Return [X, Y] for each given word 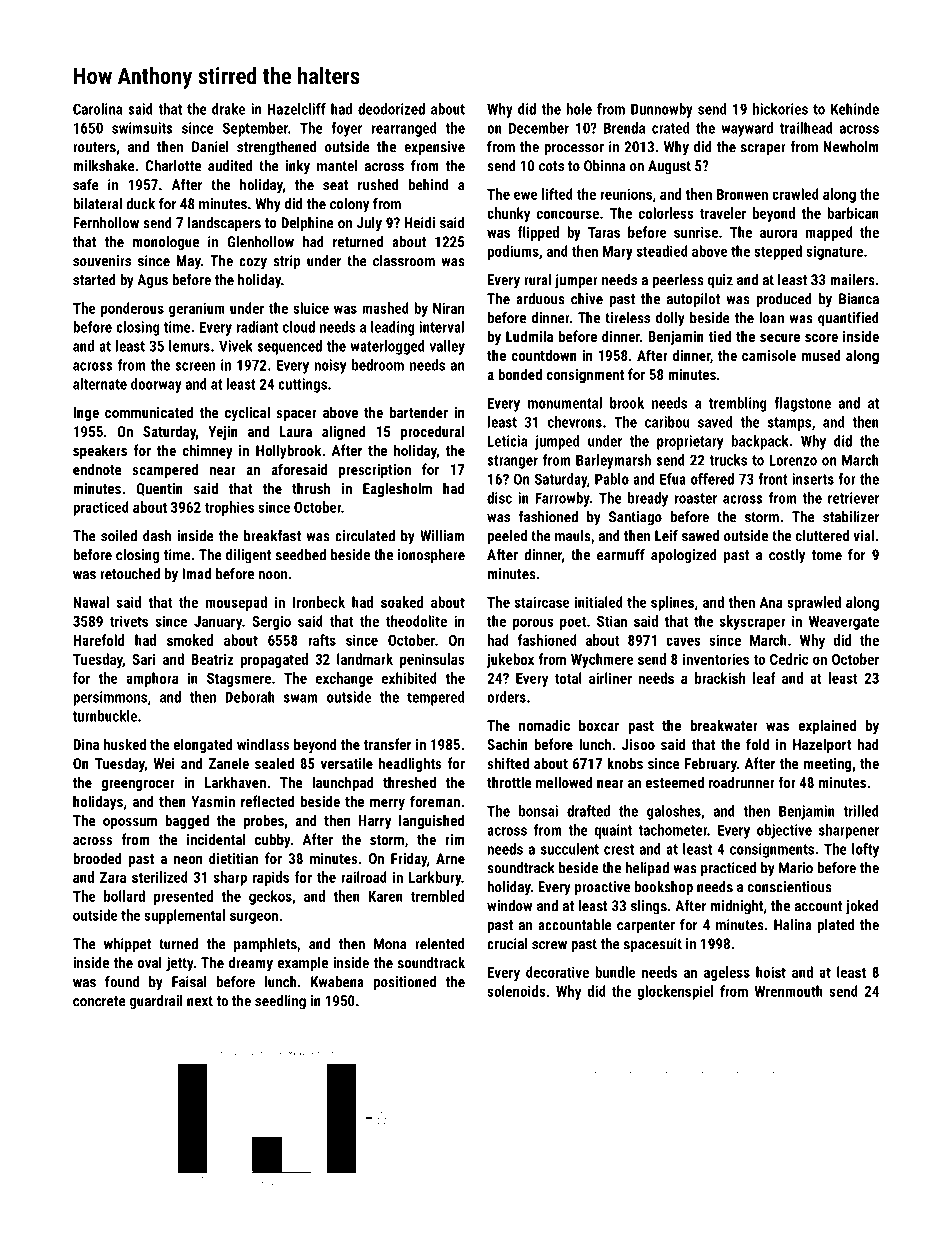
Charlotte [173, 166]
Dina [86, 744]
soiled [119, 536]
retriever [853, 498]
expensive [434, 148]
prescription [375, 471]
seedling [280, 1002]
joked [862, 907]
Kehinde [855, 109]
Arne [450, 858]
